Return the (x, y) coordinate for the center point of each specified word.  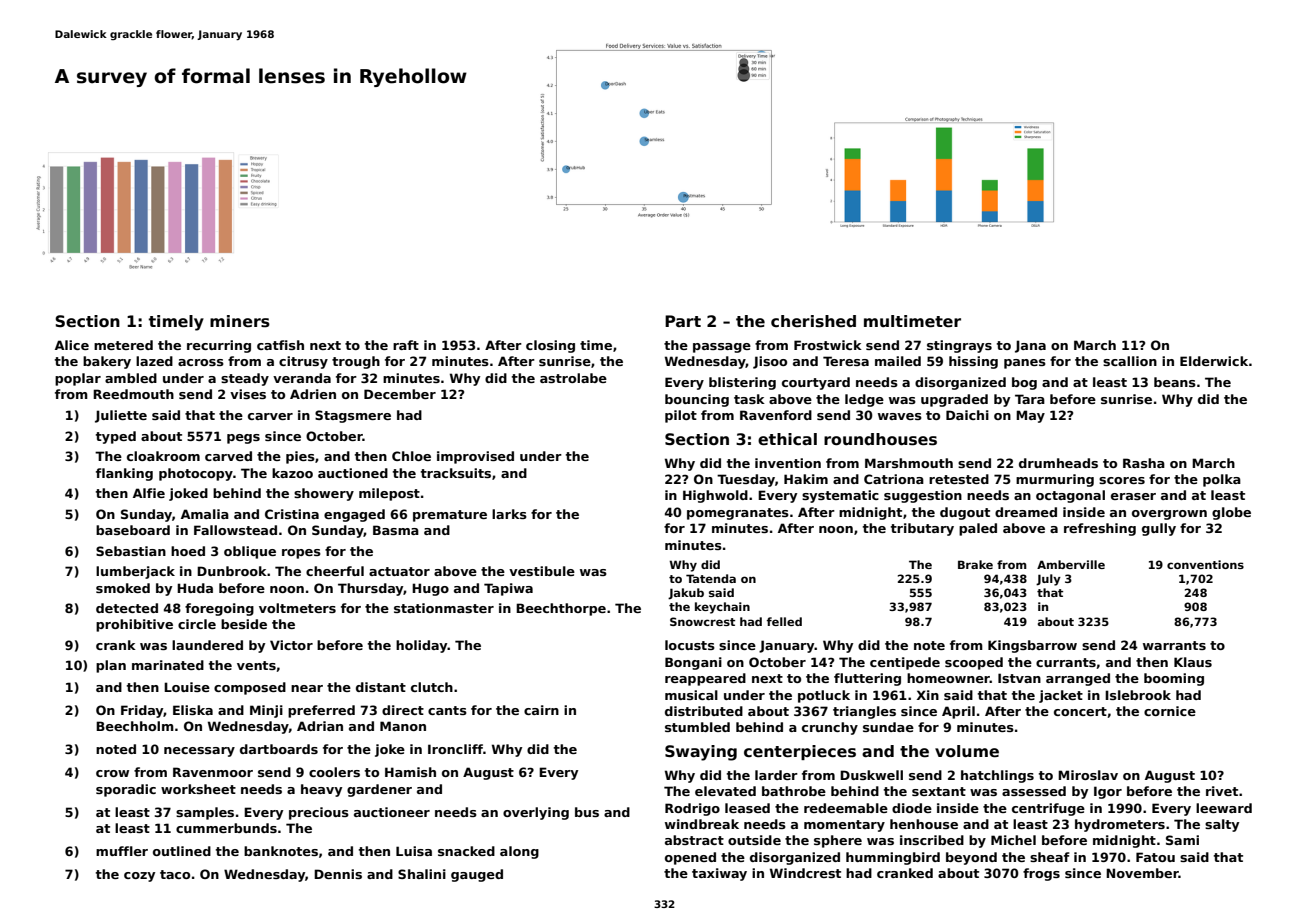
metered (123, 345)
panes (1025, 364)
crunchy (830, 728)
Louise (187, 687)
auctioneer (392, 812)
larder (776, 775)
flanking (124, 474)
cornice (1170, 711)
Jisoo (770, 362)
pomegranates (738, 514)
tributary (922, 529)
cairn (541, 710)
